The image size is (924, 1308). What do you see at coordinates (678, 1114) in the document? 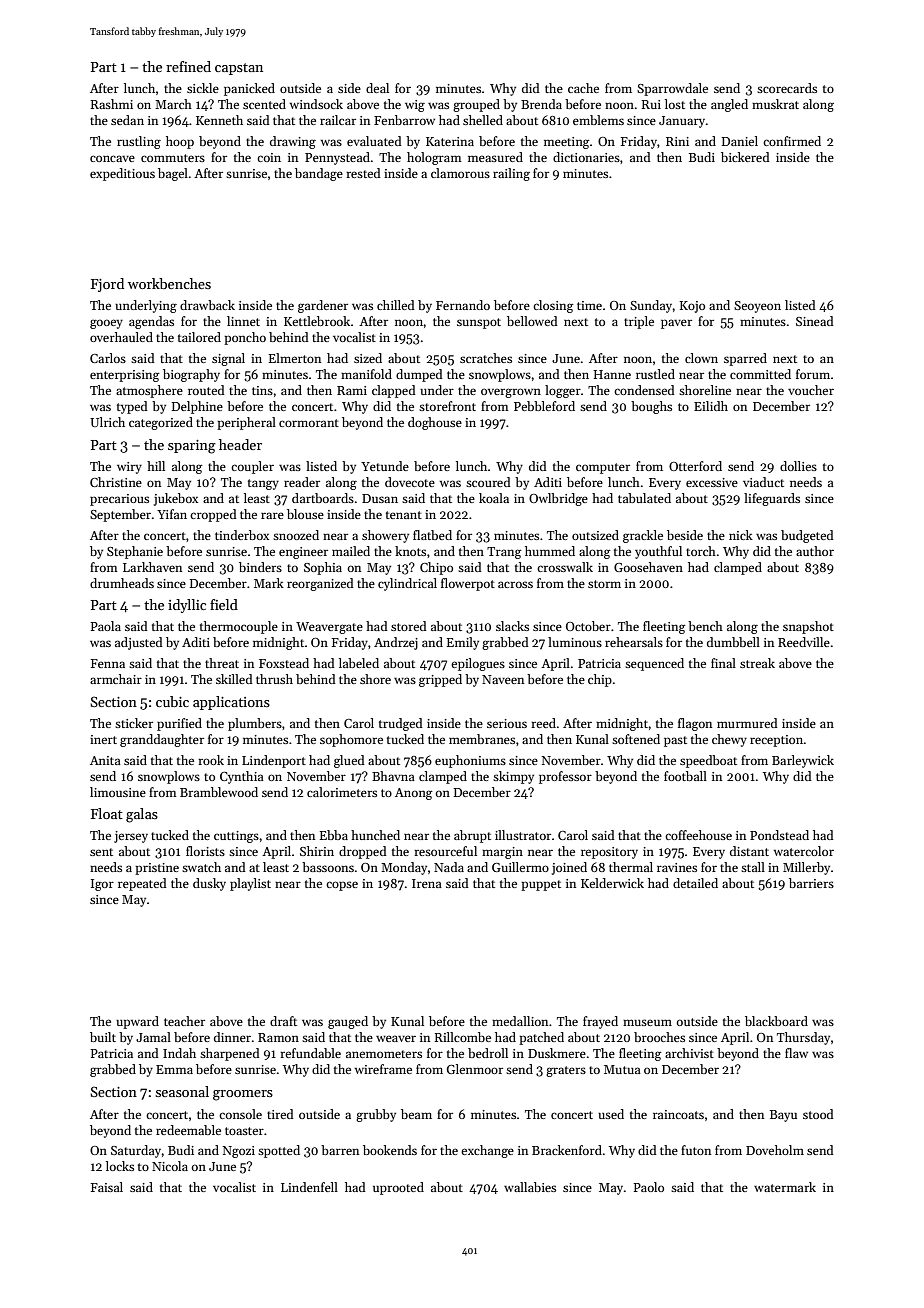
I see `raincoats` at bounding box center [678, 1114].
